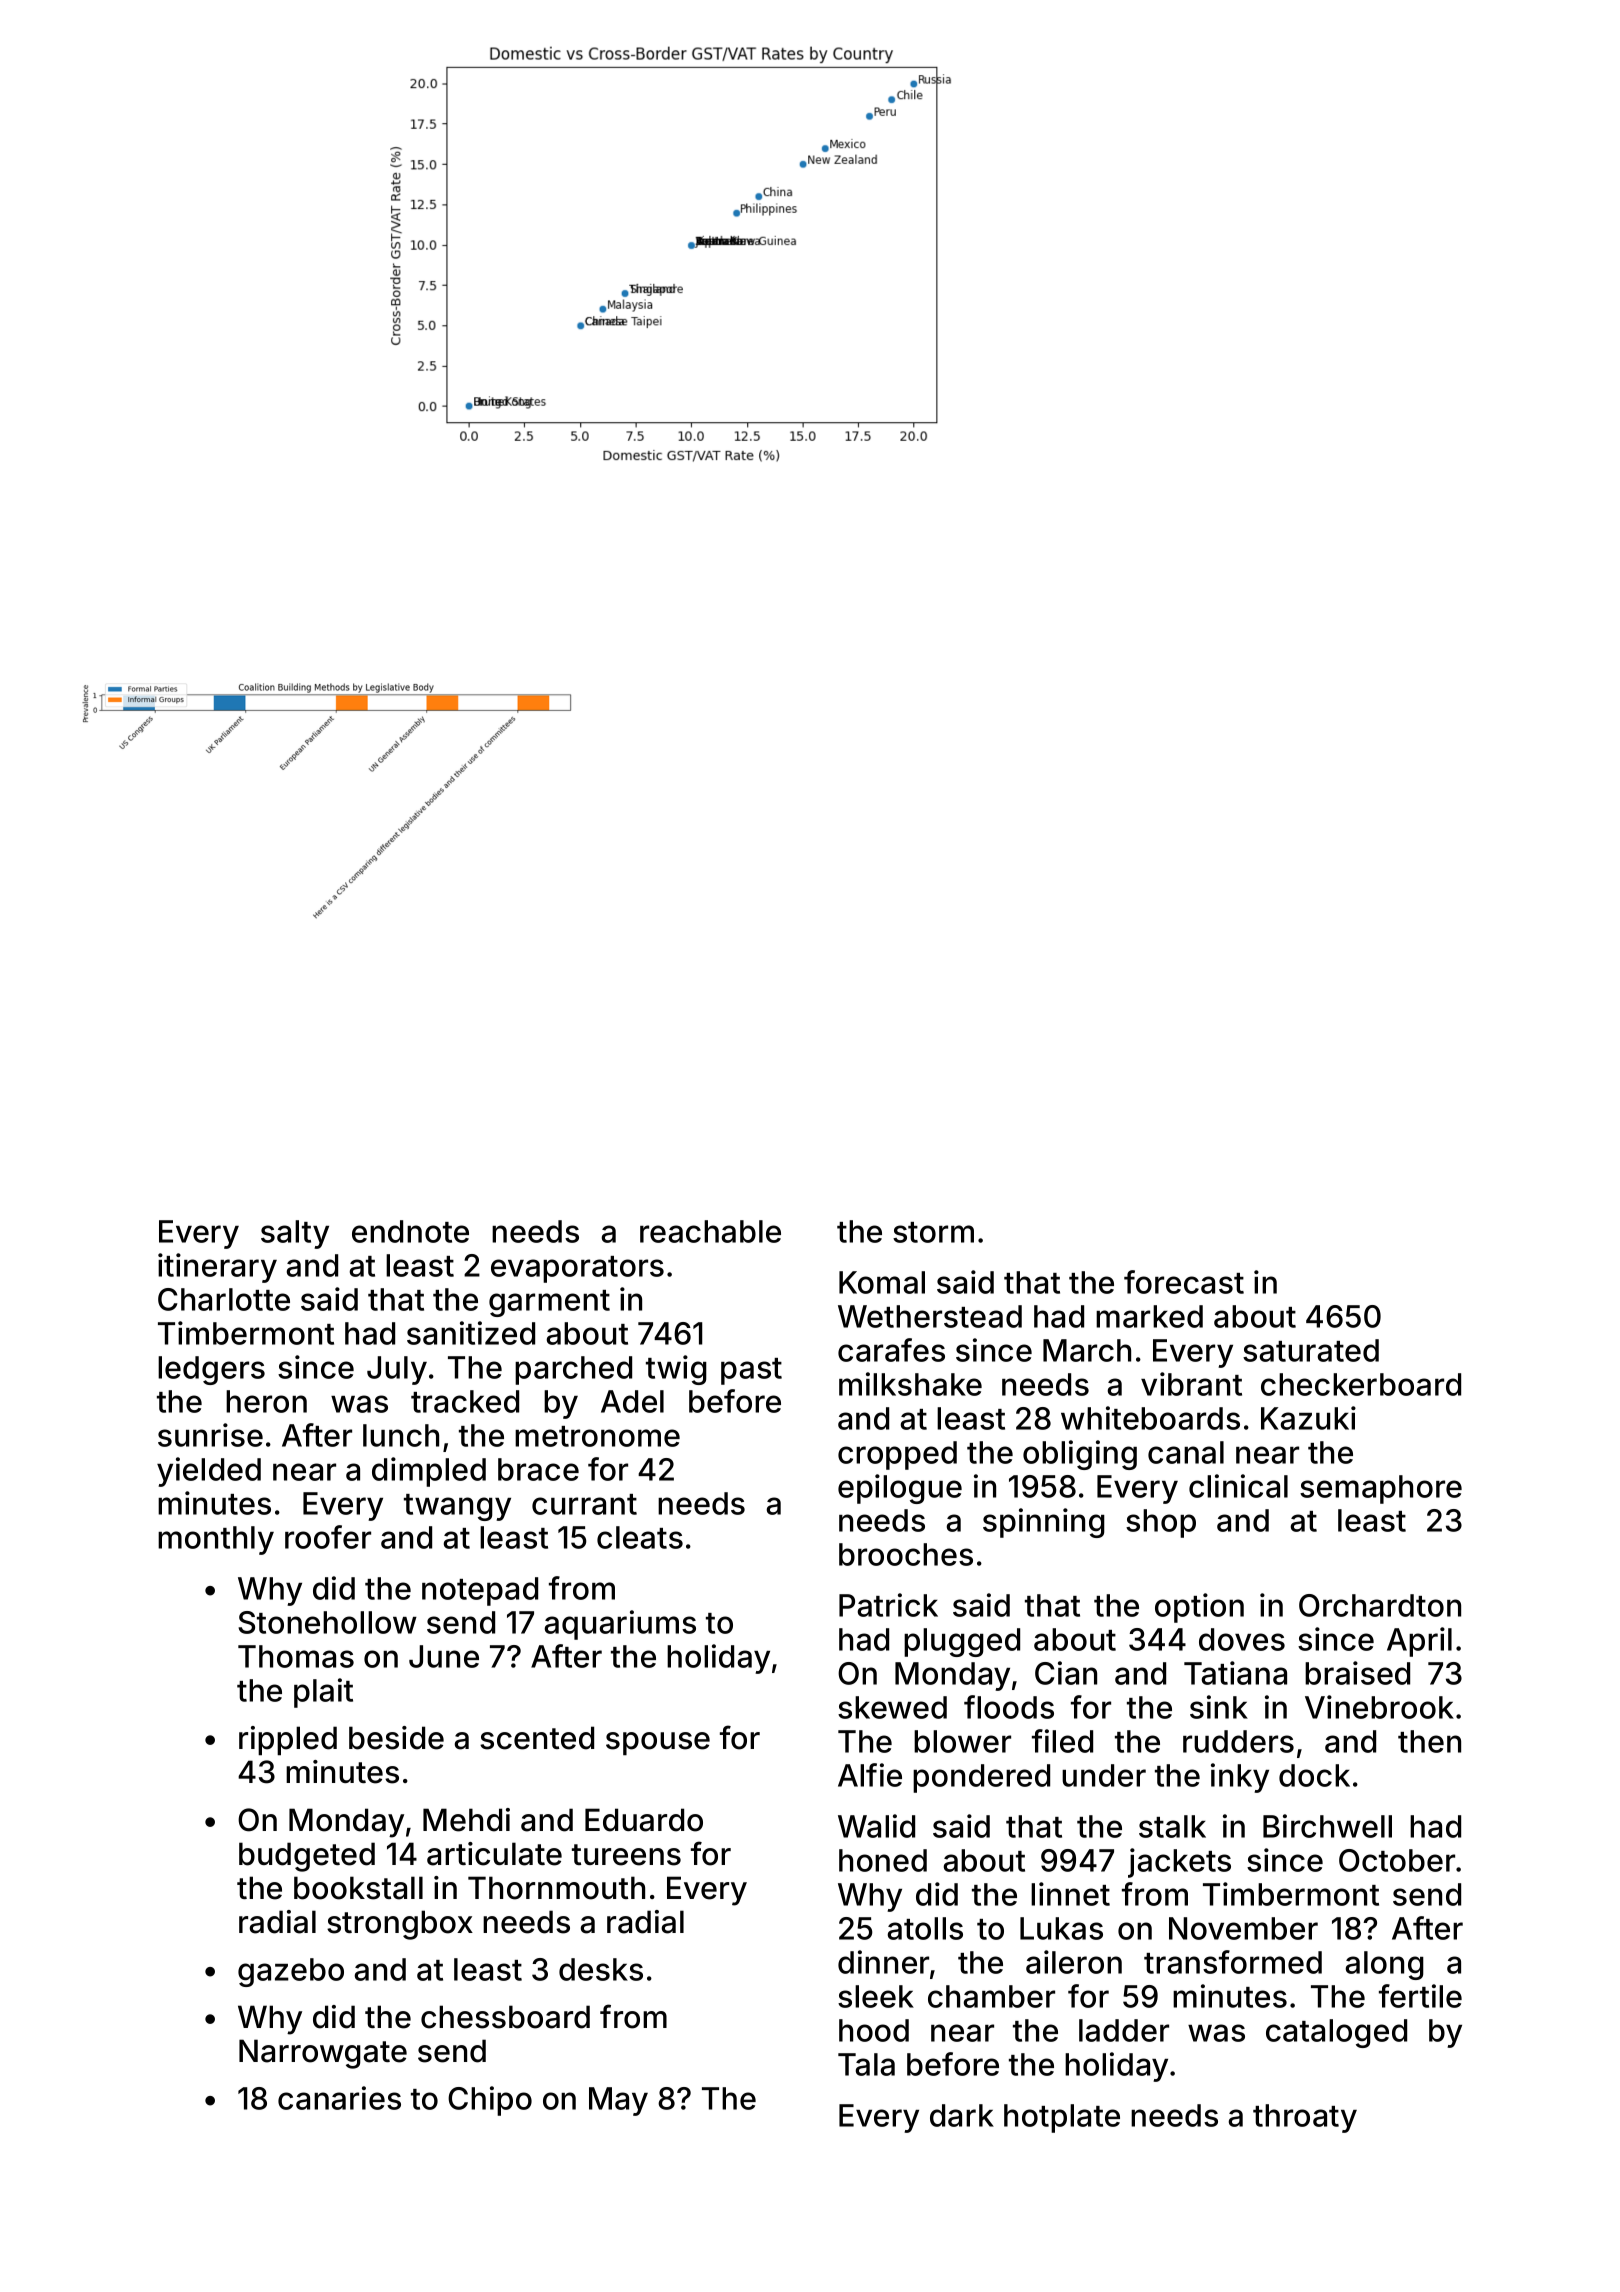 This page has width=1620, height=2292. What do you see at coordinates (962, 2115) in the page?
I see `dark` at bounding box center [962, 2115].
